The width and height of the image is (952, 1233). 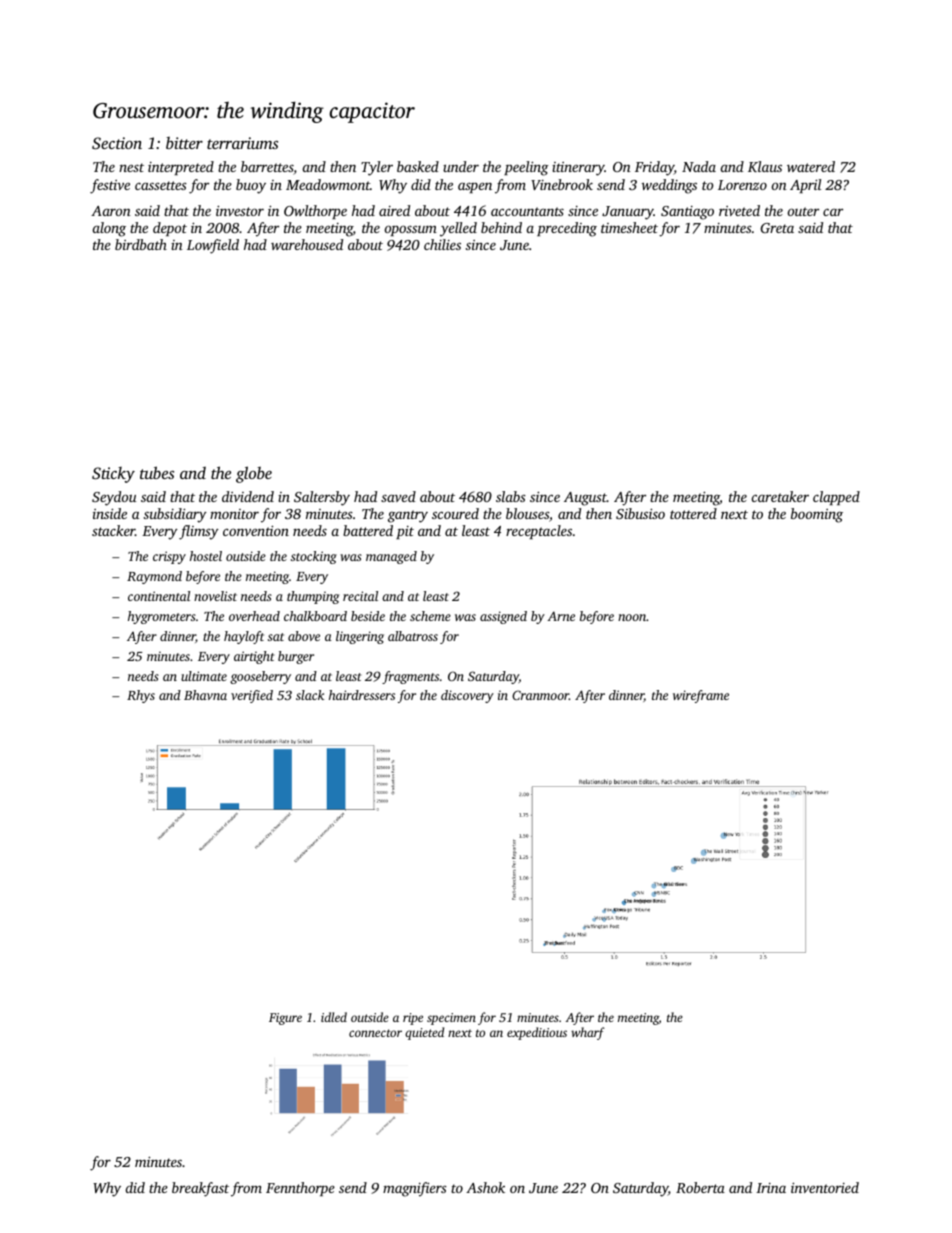 What do you see at coordinates (511, 496) in the image?
I see `slabs` at bounding box center [511, 496].
